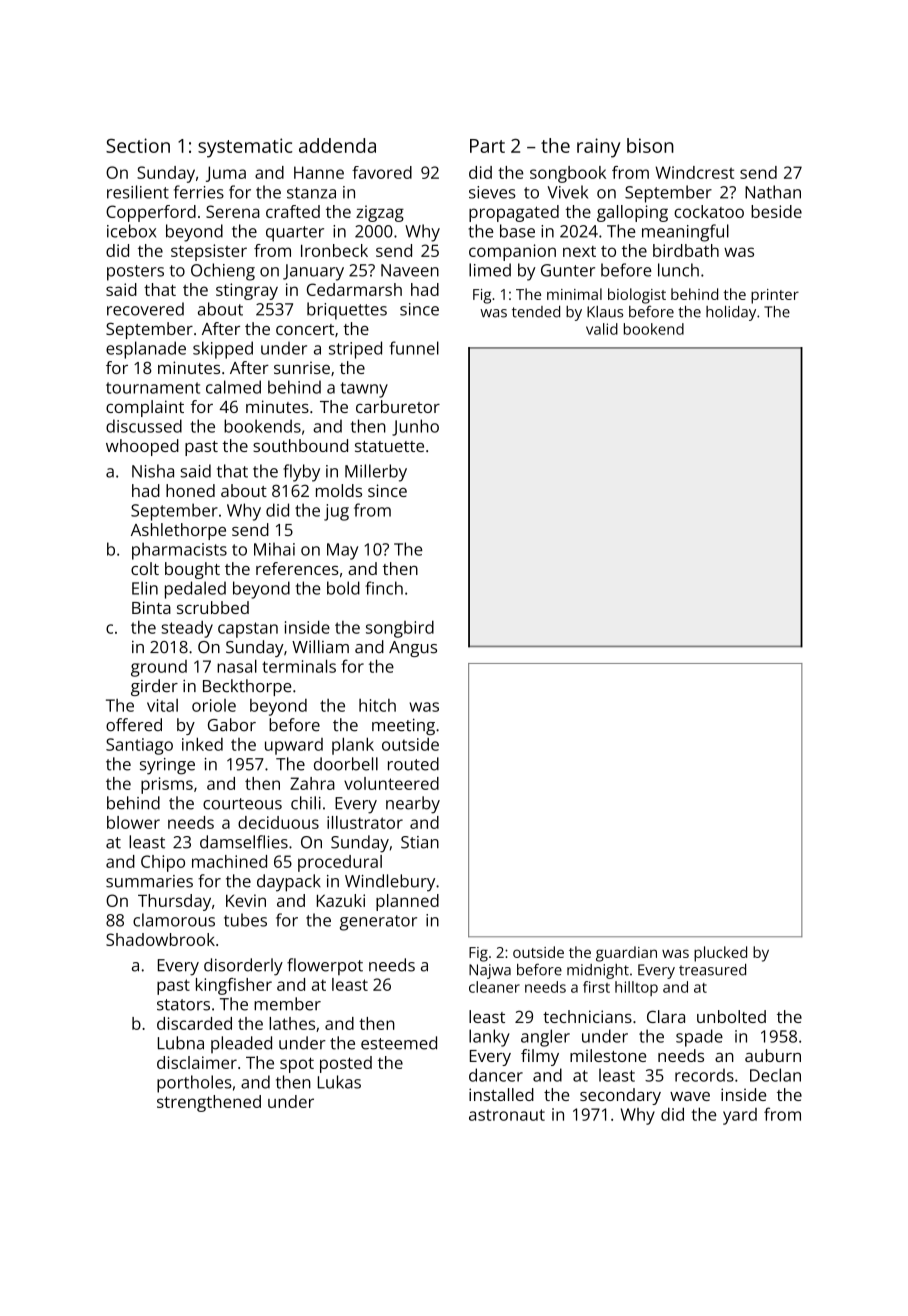 Image resolution: width=908 pixels, height=1316 pixels. What do you see at coordinates (190, 490) in the document?
I see `honed` at bounding box center [190, 490].
